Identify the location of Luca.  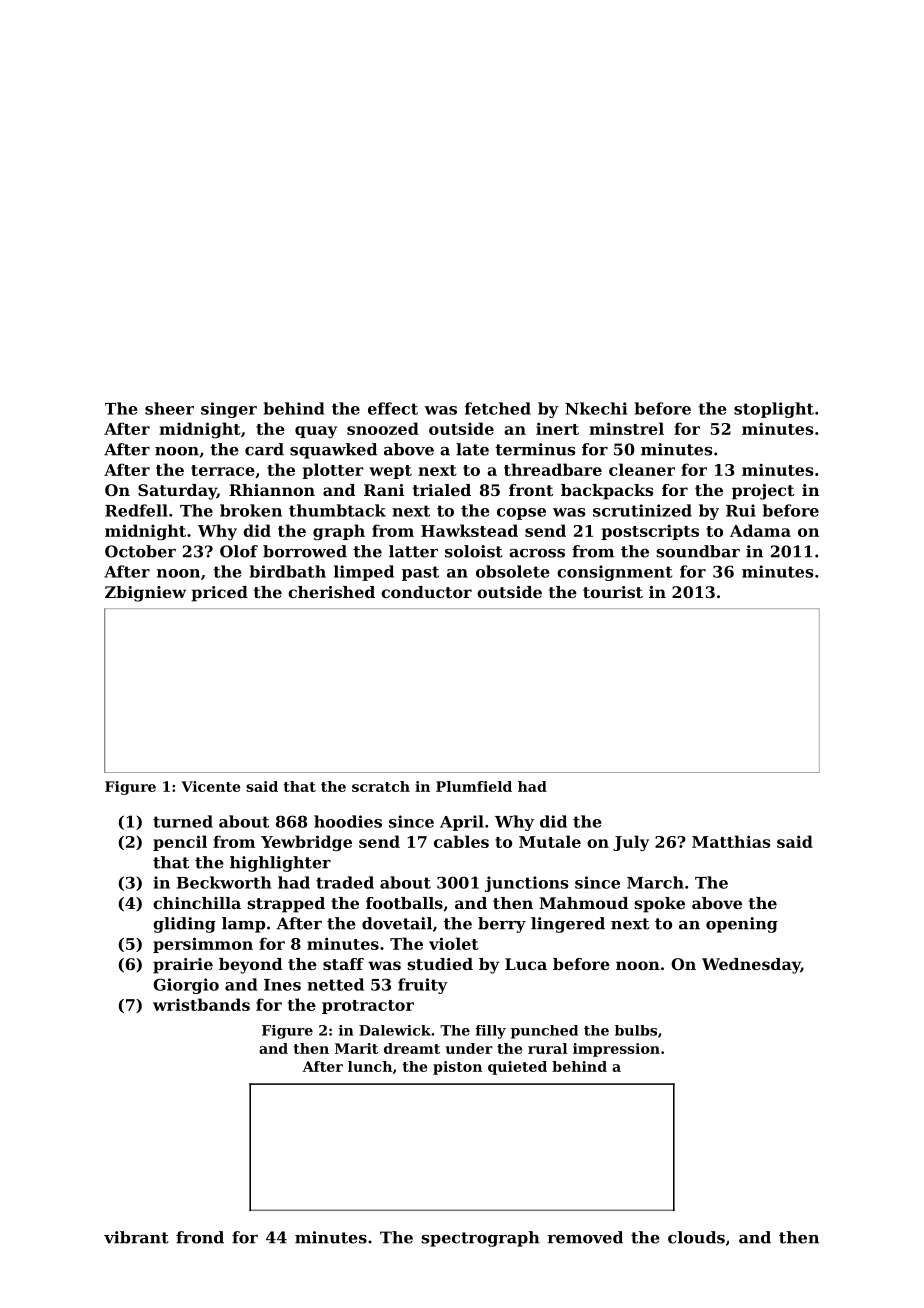
(526, 964).
